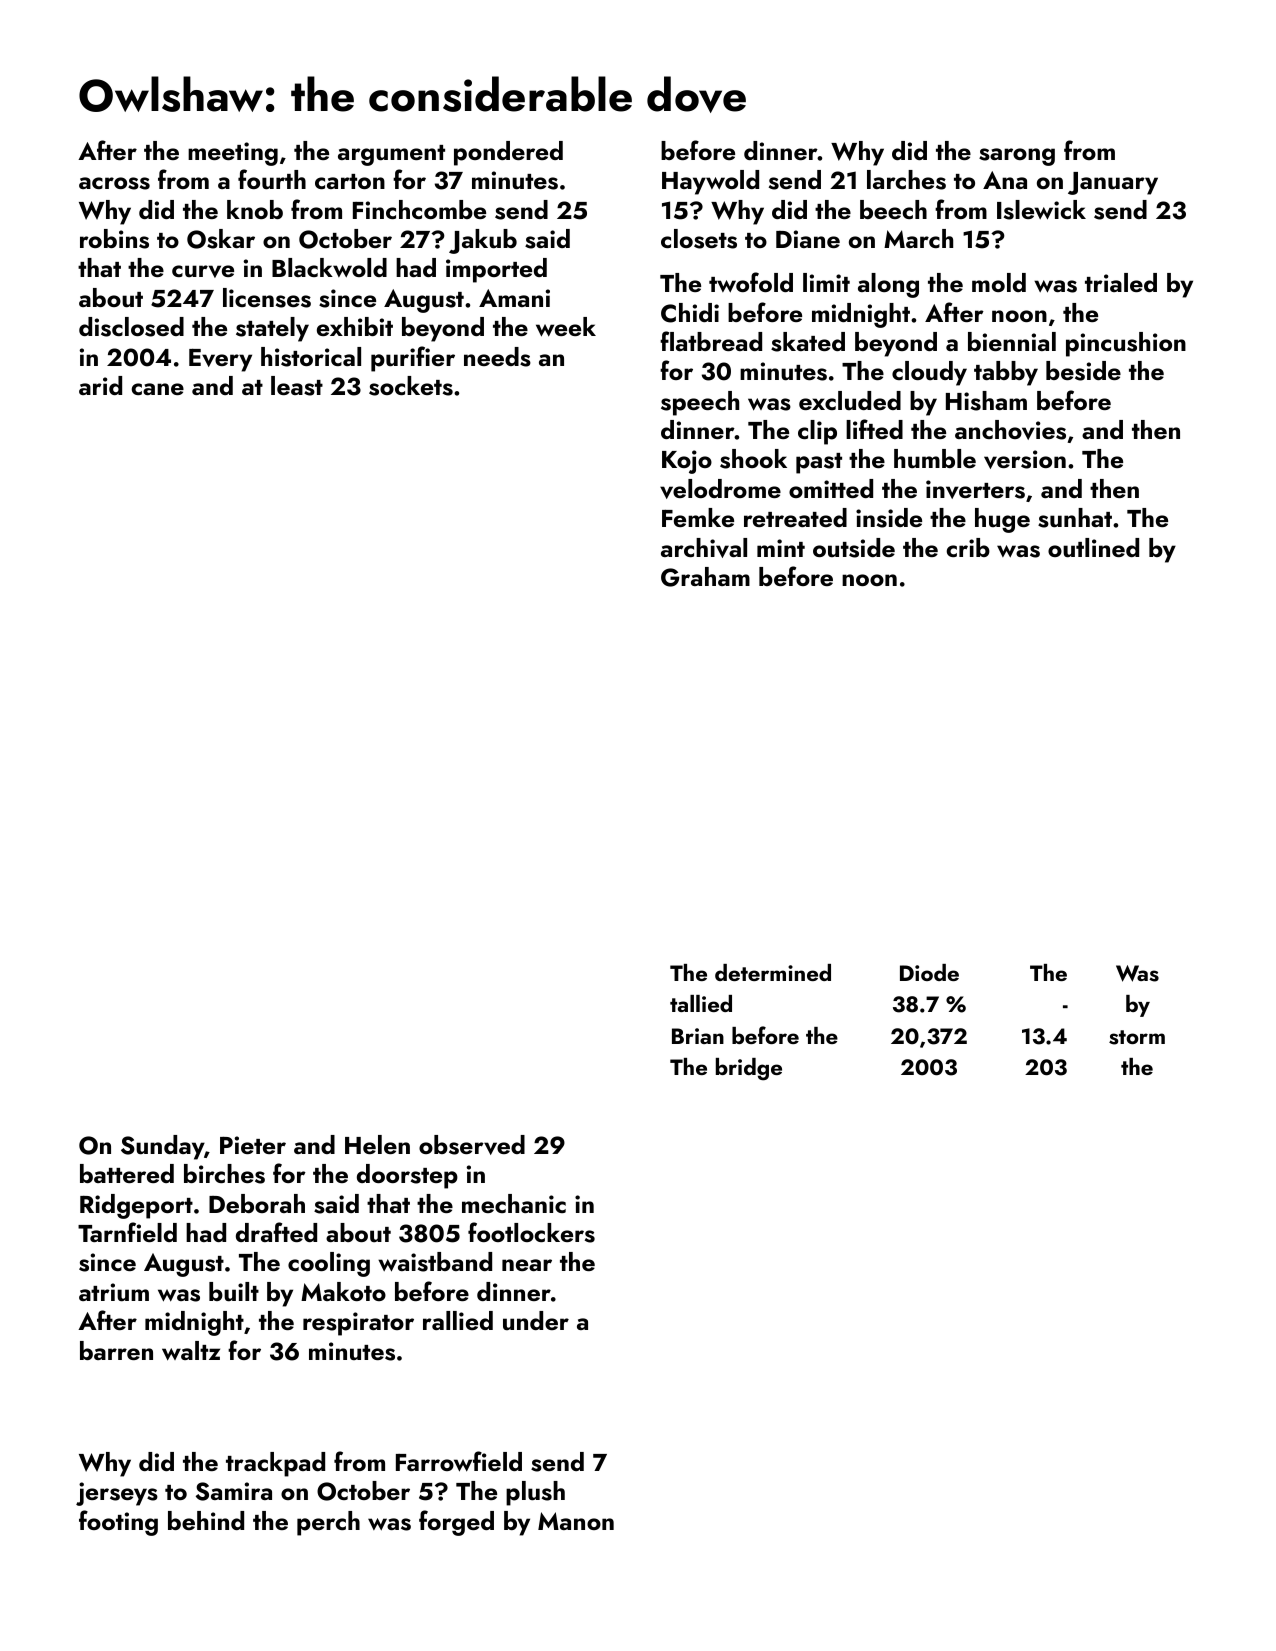  I want to click on Pieter, so click(253, 1145).
